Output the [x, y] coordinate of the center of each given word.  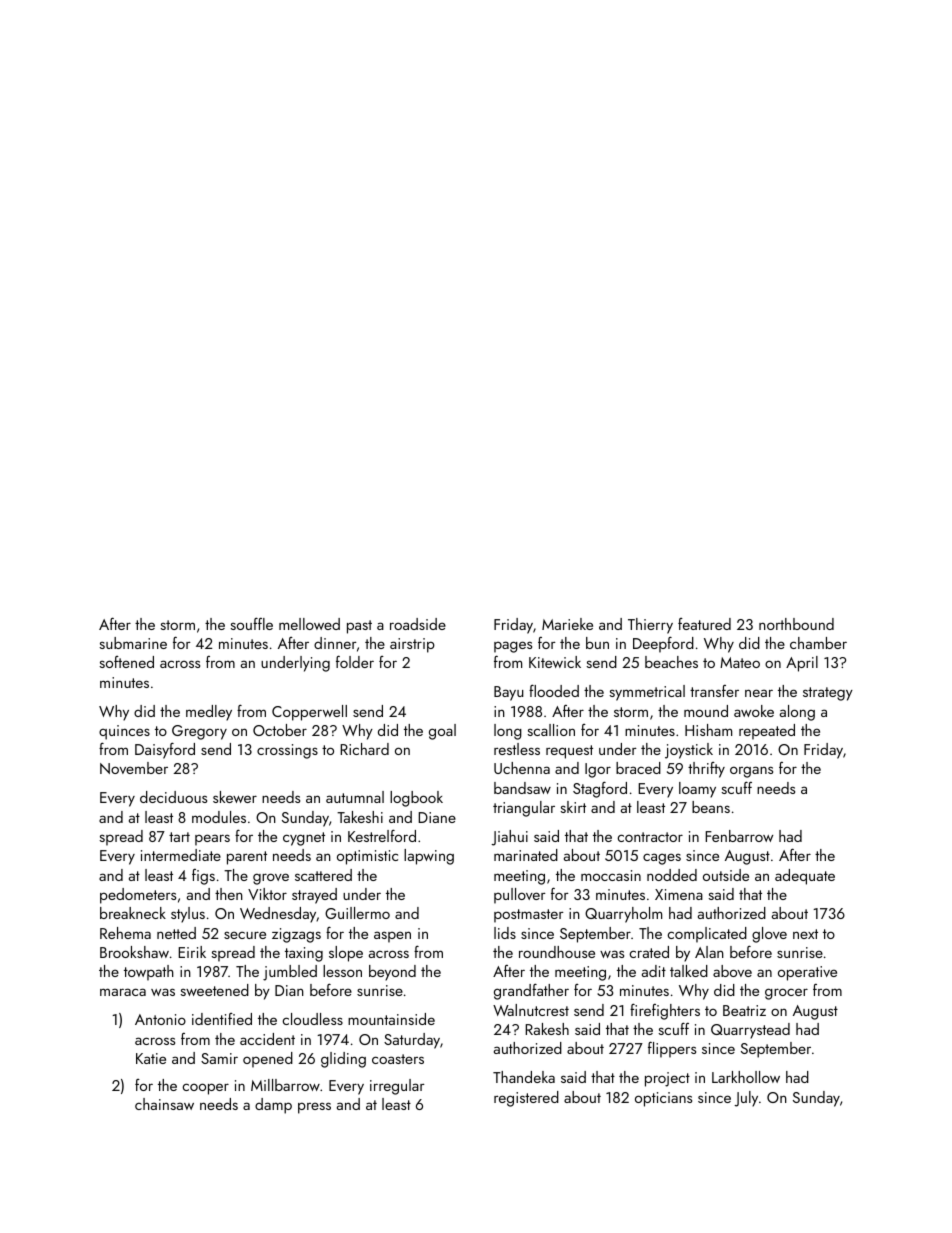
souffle [251, 623]
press [314, 1108]
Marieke [567, 624]
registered [526, 1099]
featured [704, 624]
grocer [786, 994]
